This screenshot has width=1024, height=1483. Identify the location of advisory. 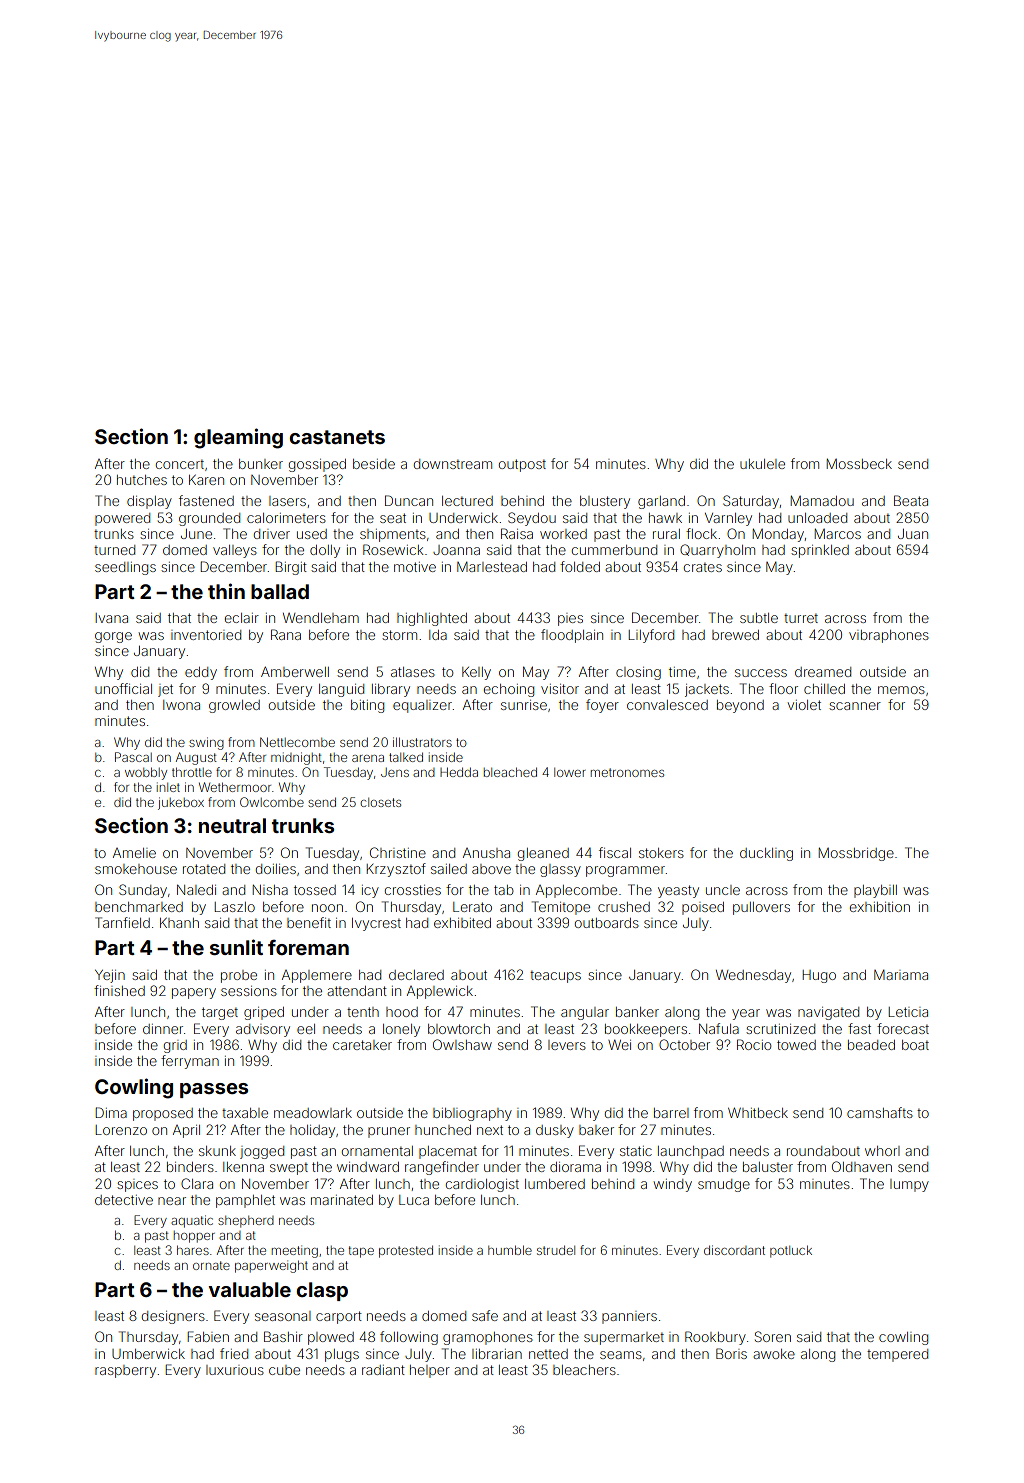
(263, 1030).
